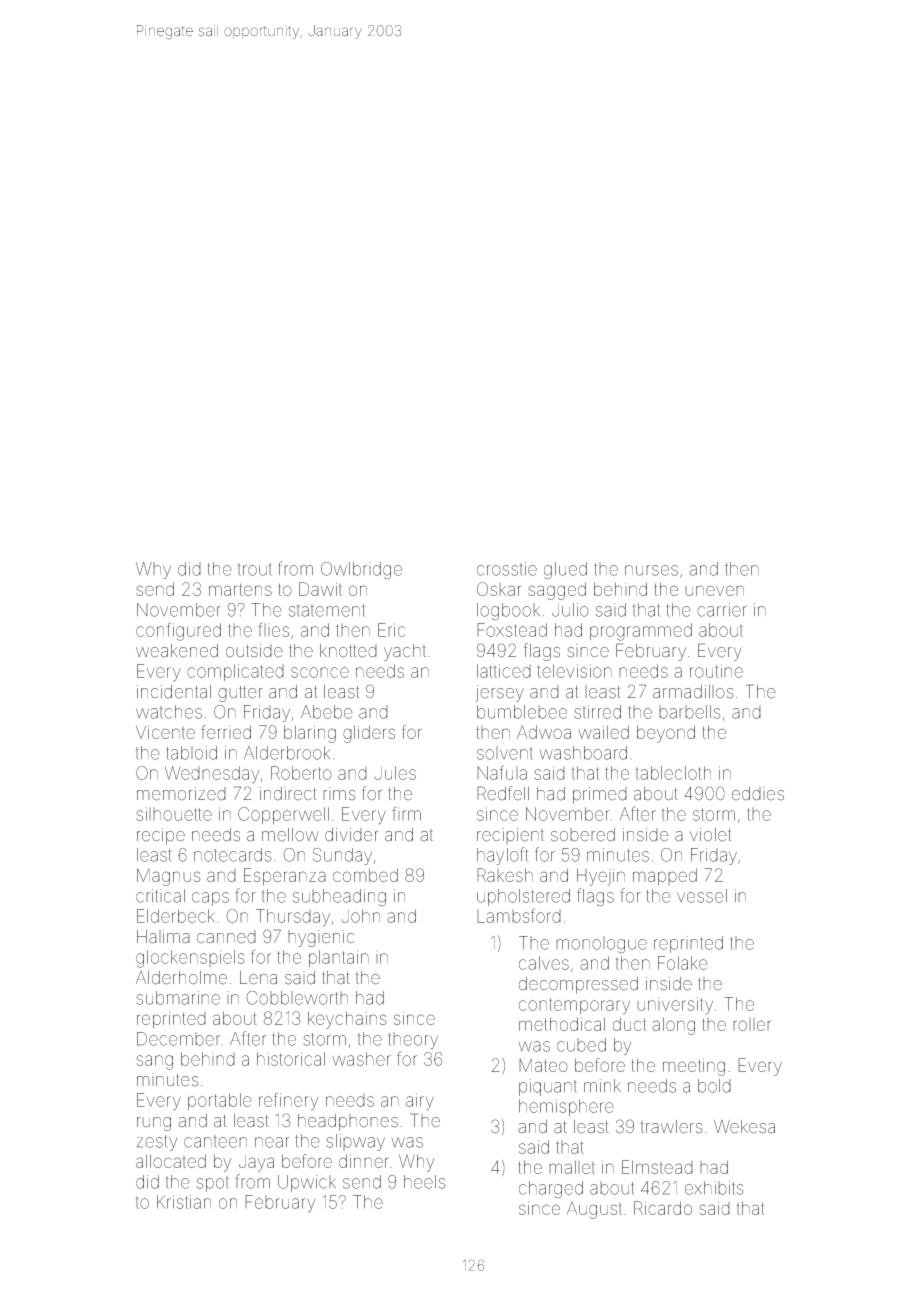 The width and height of the screenshot is (924, 1314). I want to click on Upwick, so click(307, 1183).
